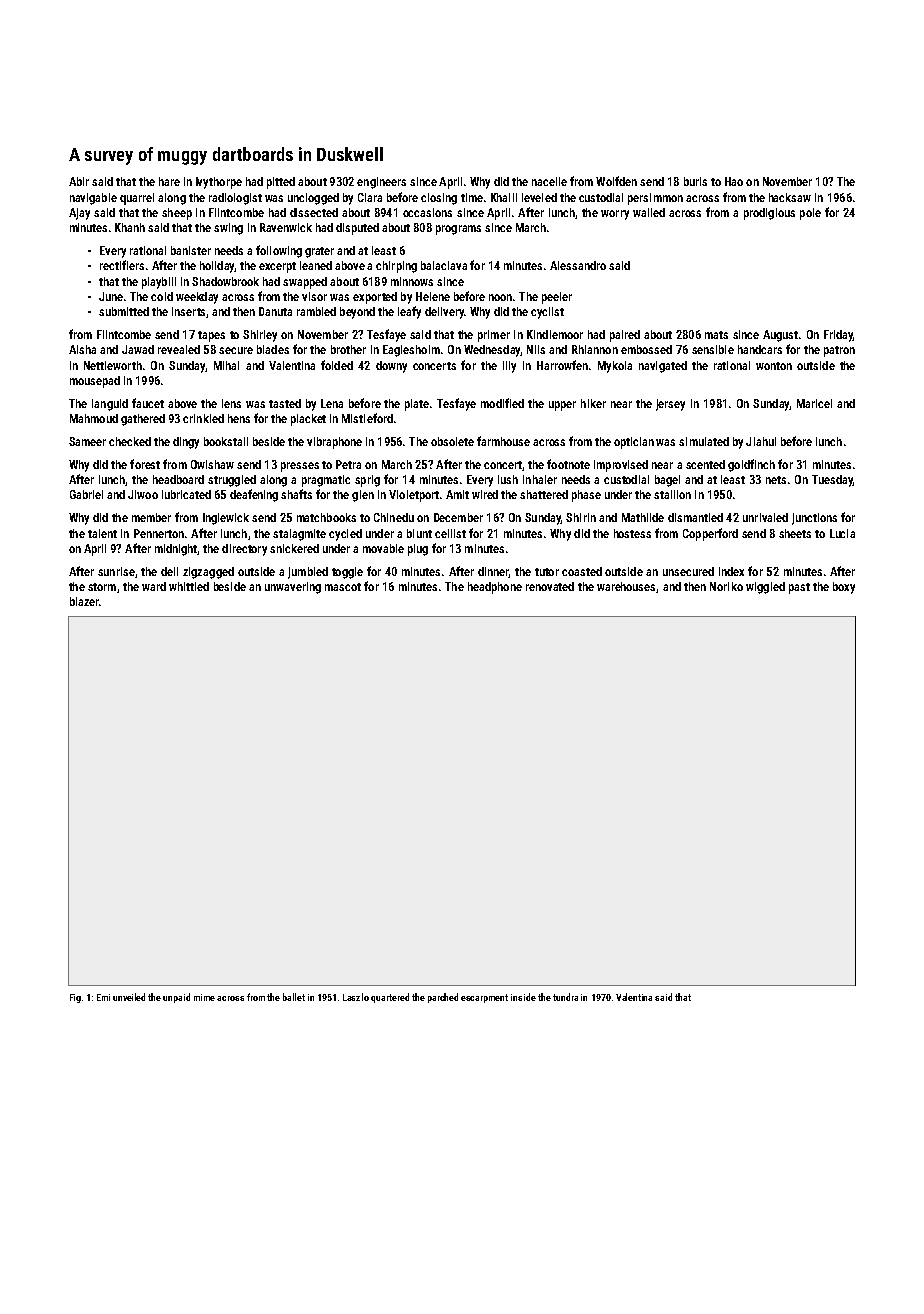 This screenshot has width=924, height=1314. I want to click on Hao, so click(734, 181).
